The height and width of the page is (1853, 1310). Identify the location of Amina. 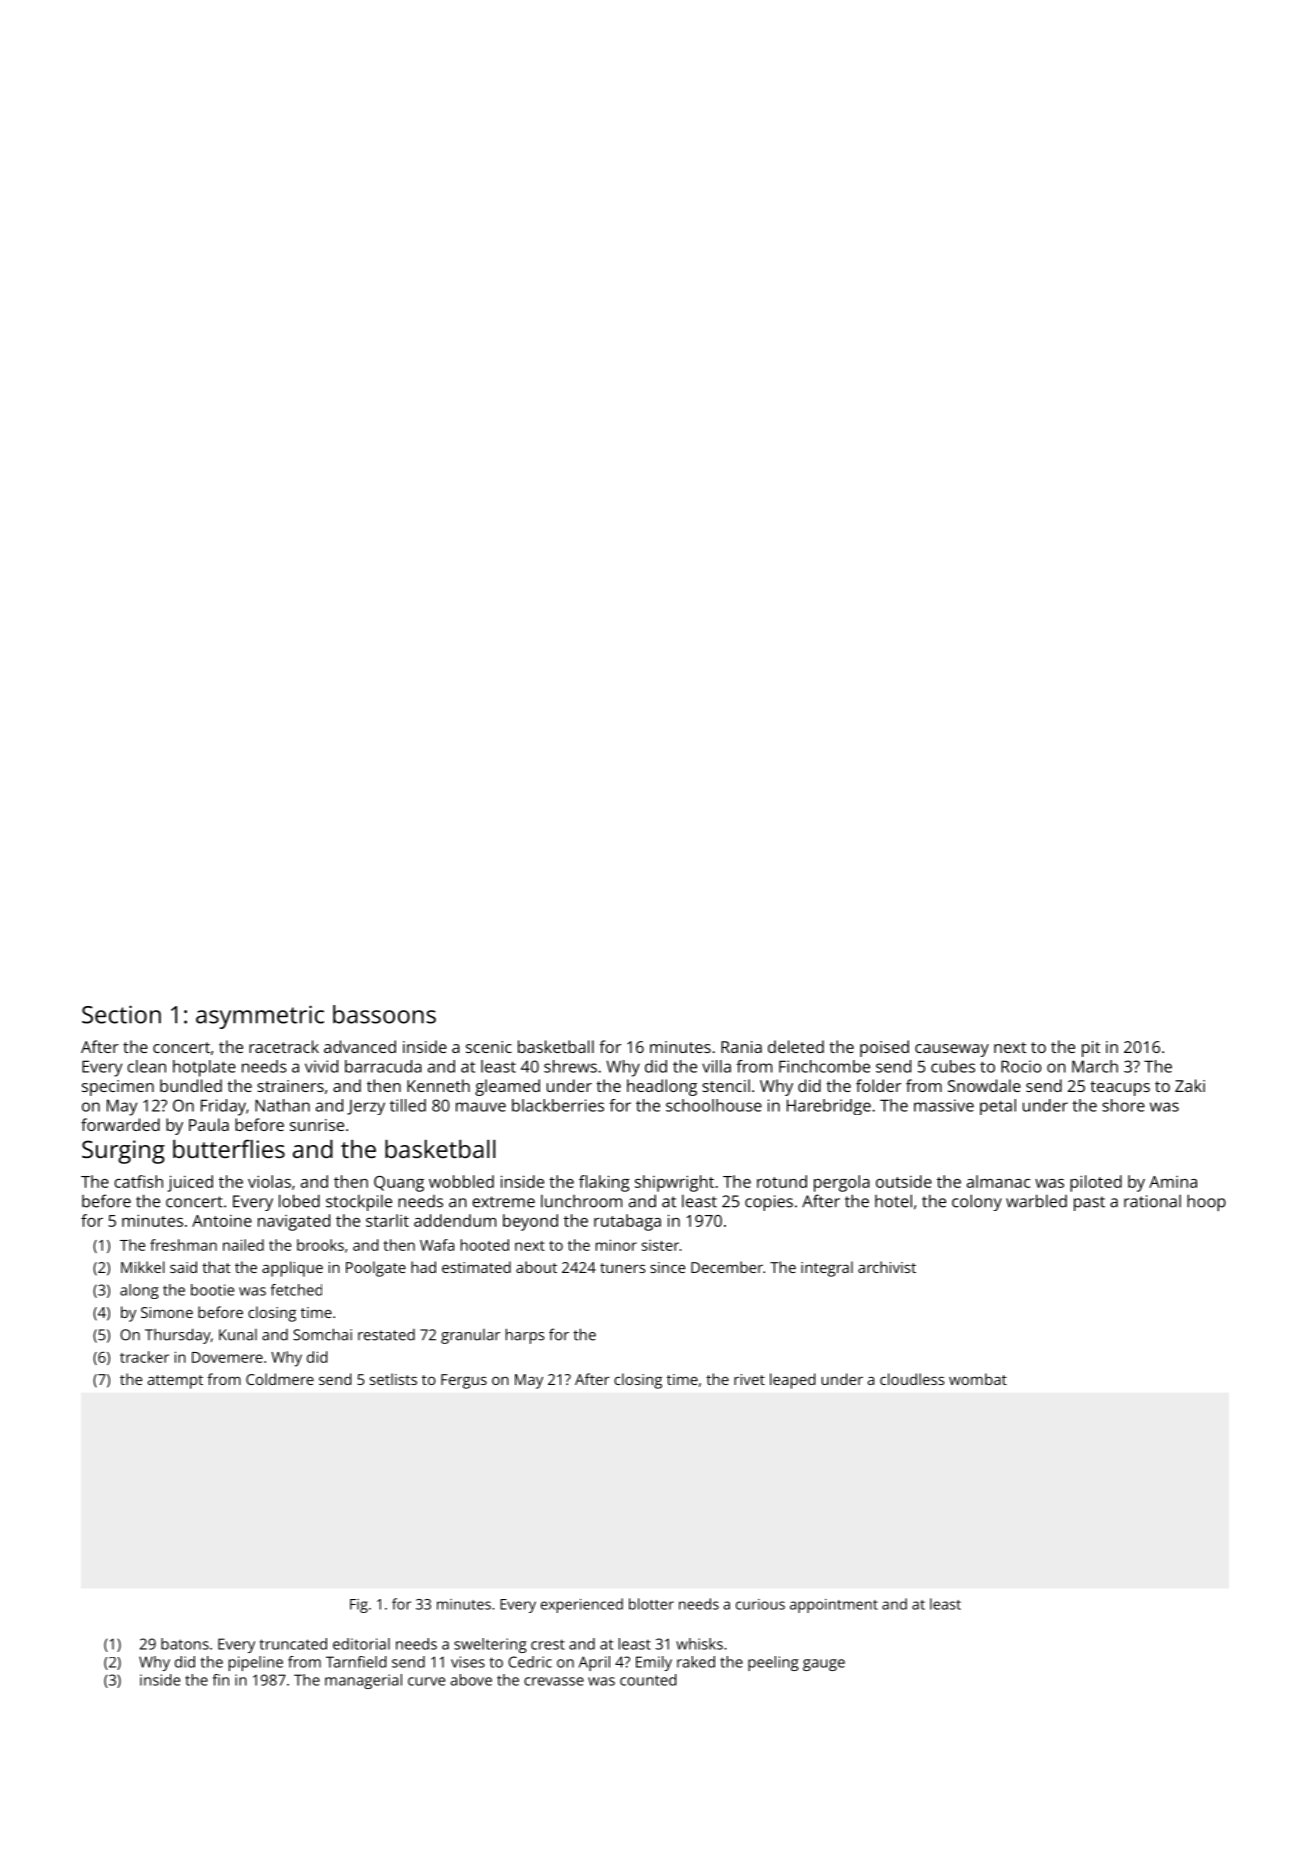
(1173, 1182).
